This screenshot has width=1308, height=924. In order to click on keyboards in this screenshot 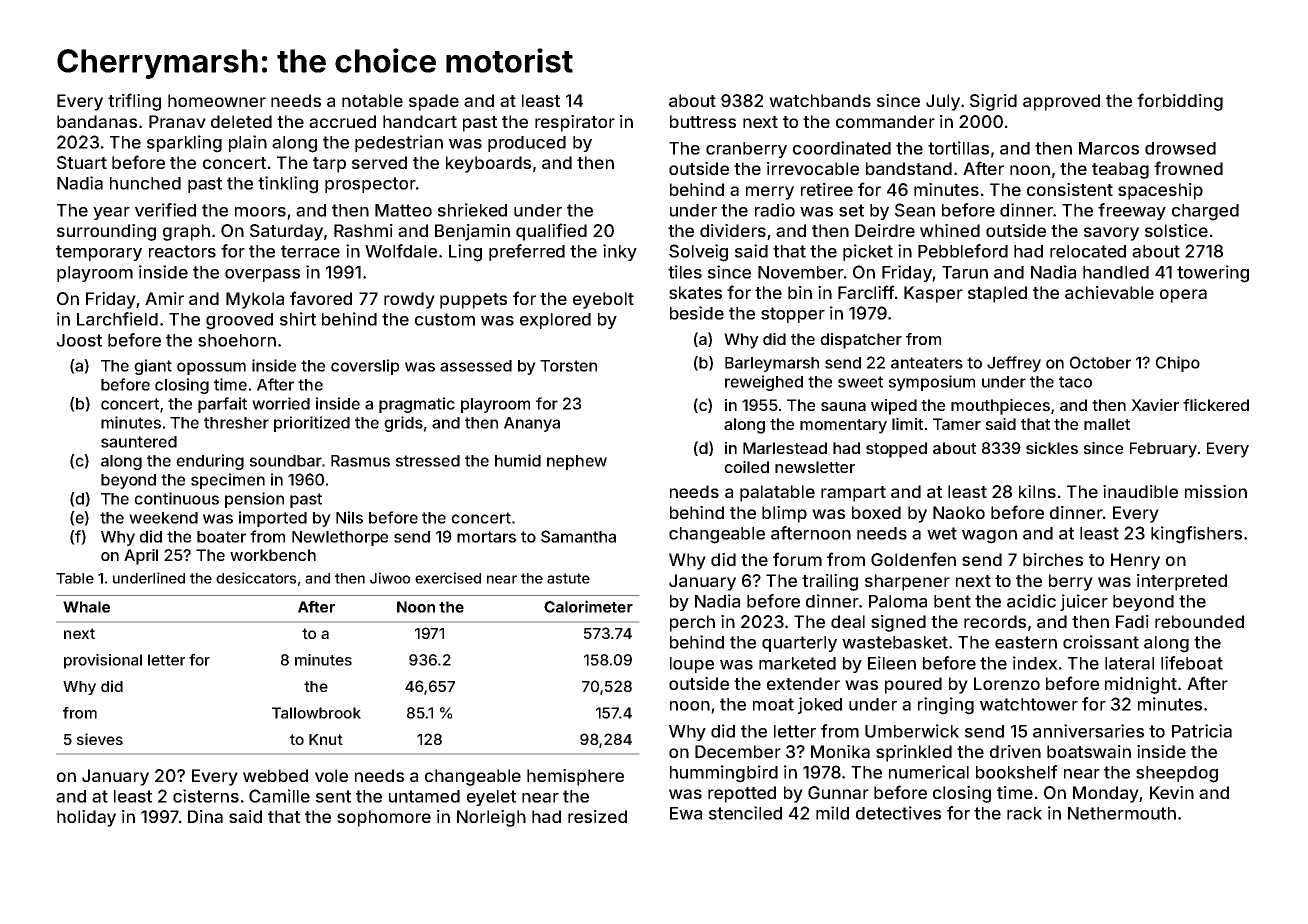, I will do `click(488, 164)`.
